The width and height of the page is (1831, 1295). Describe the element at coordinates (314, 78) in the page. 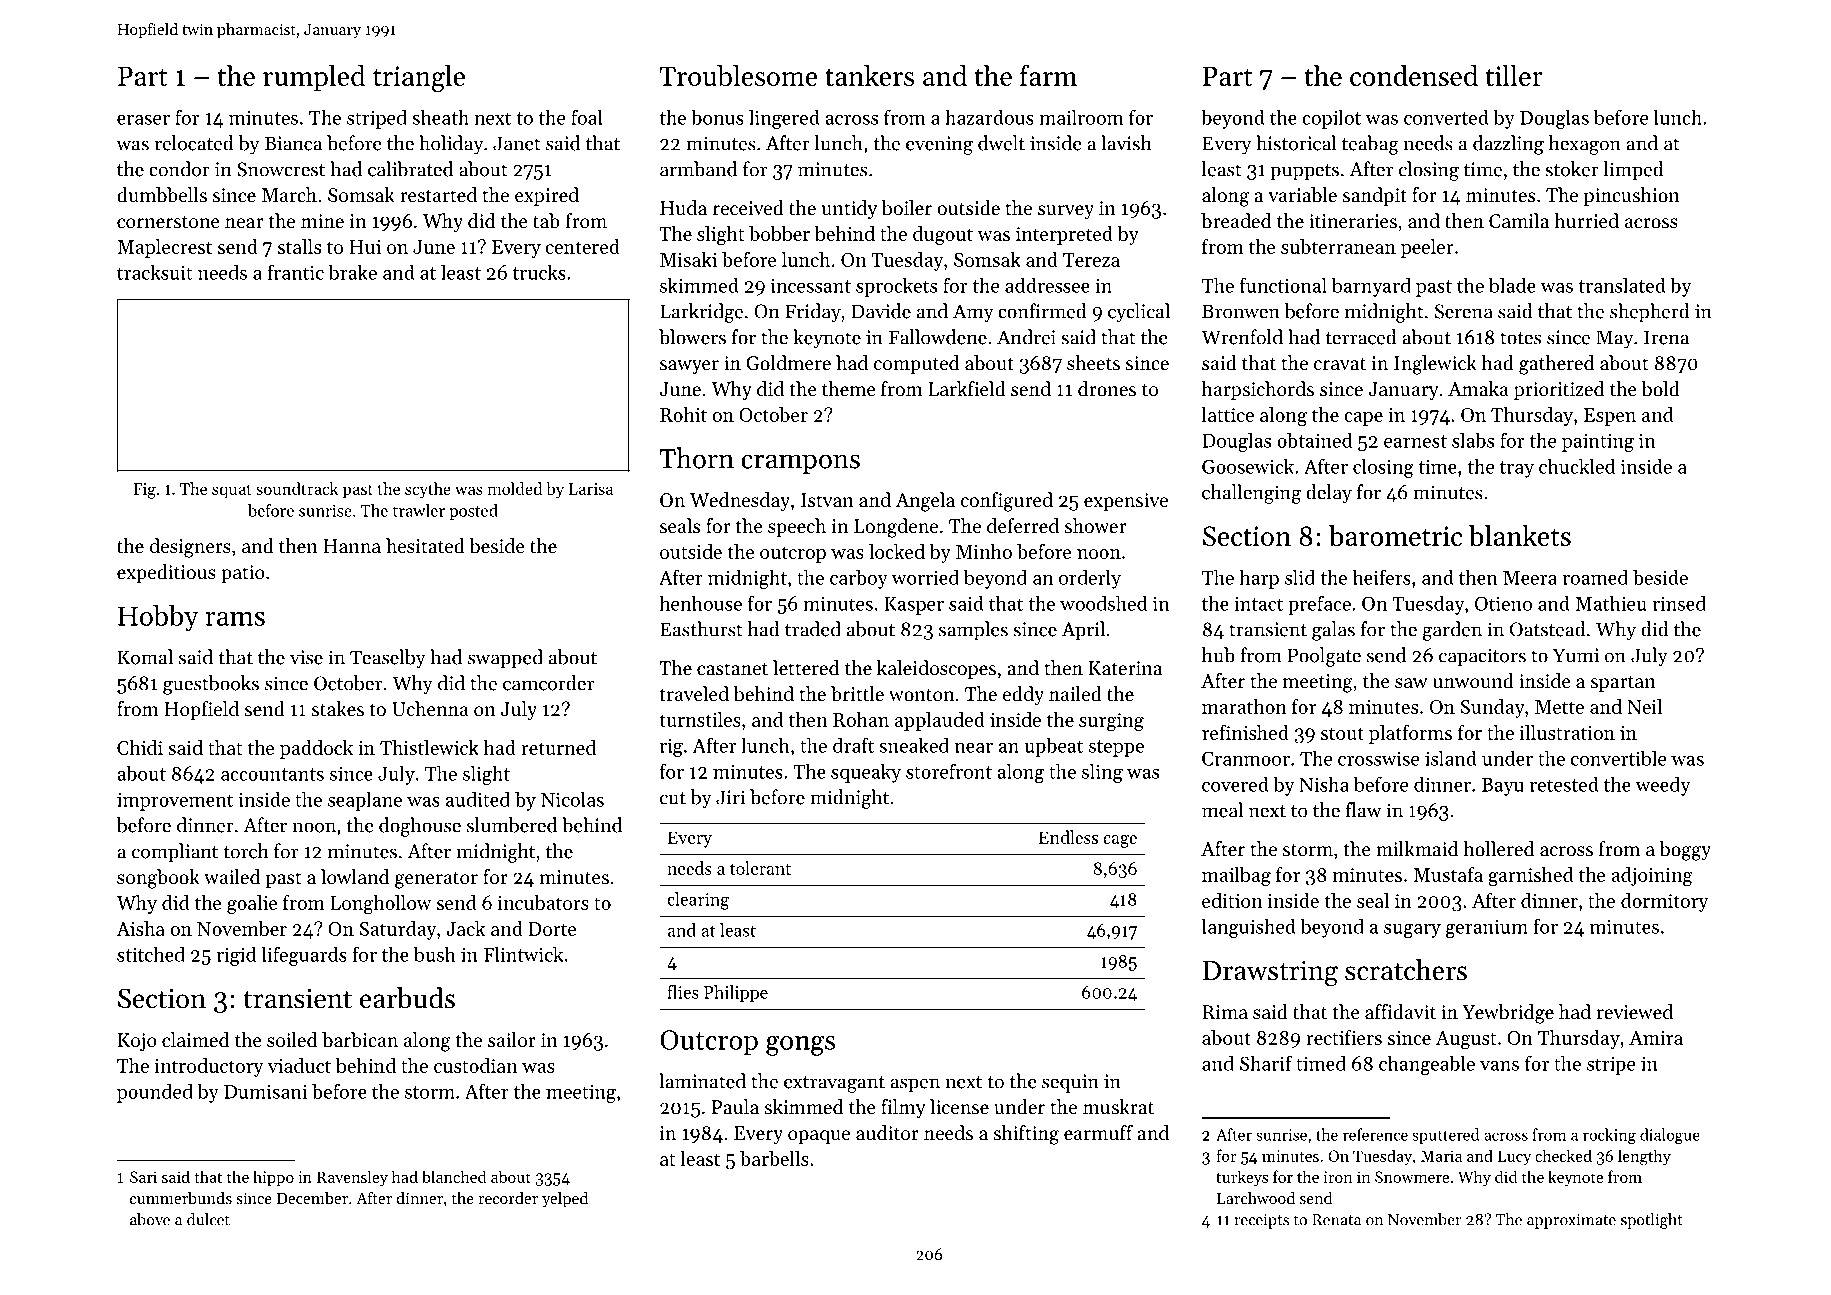

I see `rumpled` at that location.
